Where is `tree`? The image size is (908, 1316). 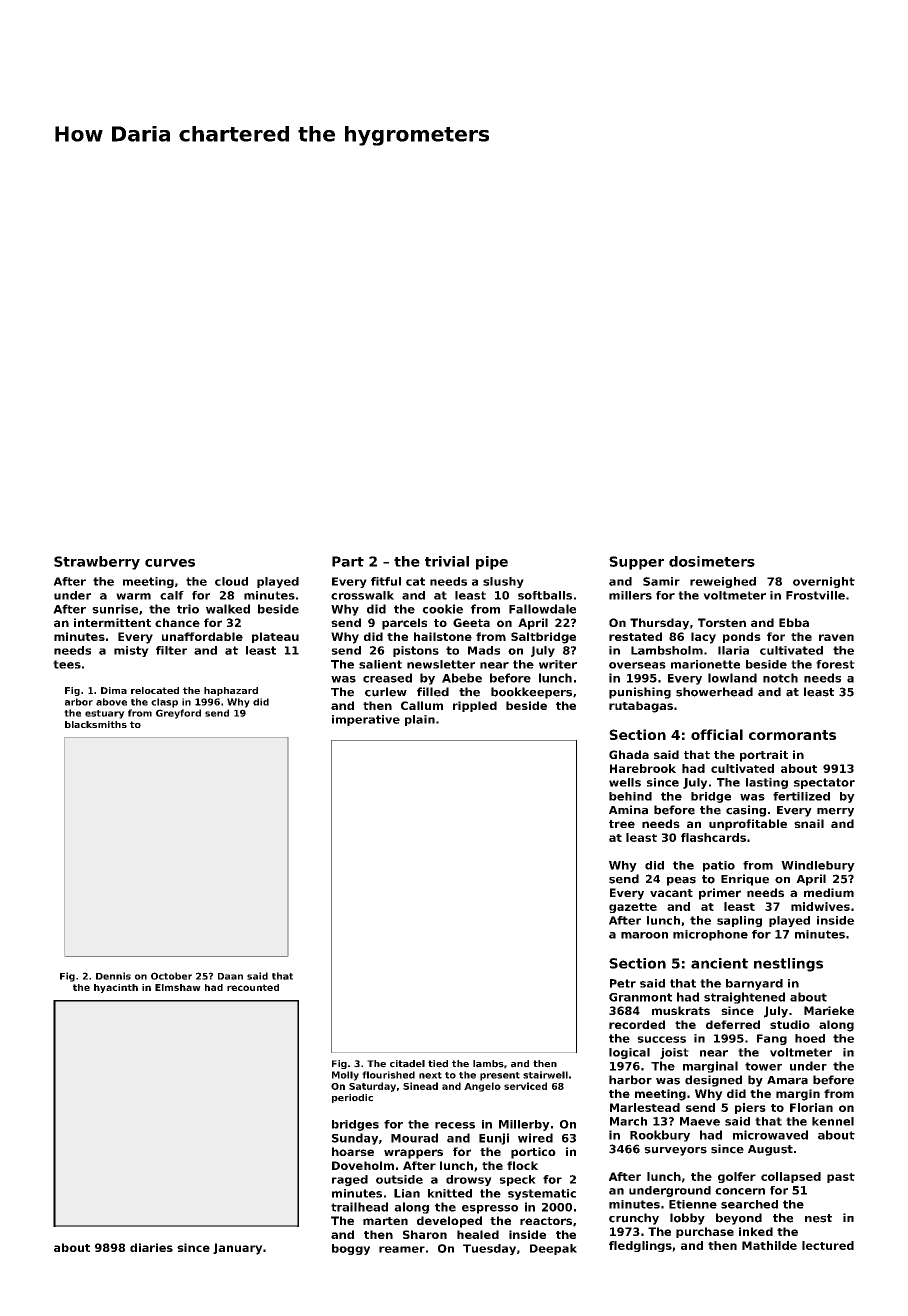
tree is located at coordinates (622, 824).
